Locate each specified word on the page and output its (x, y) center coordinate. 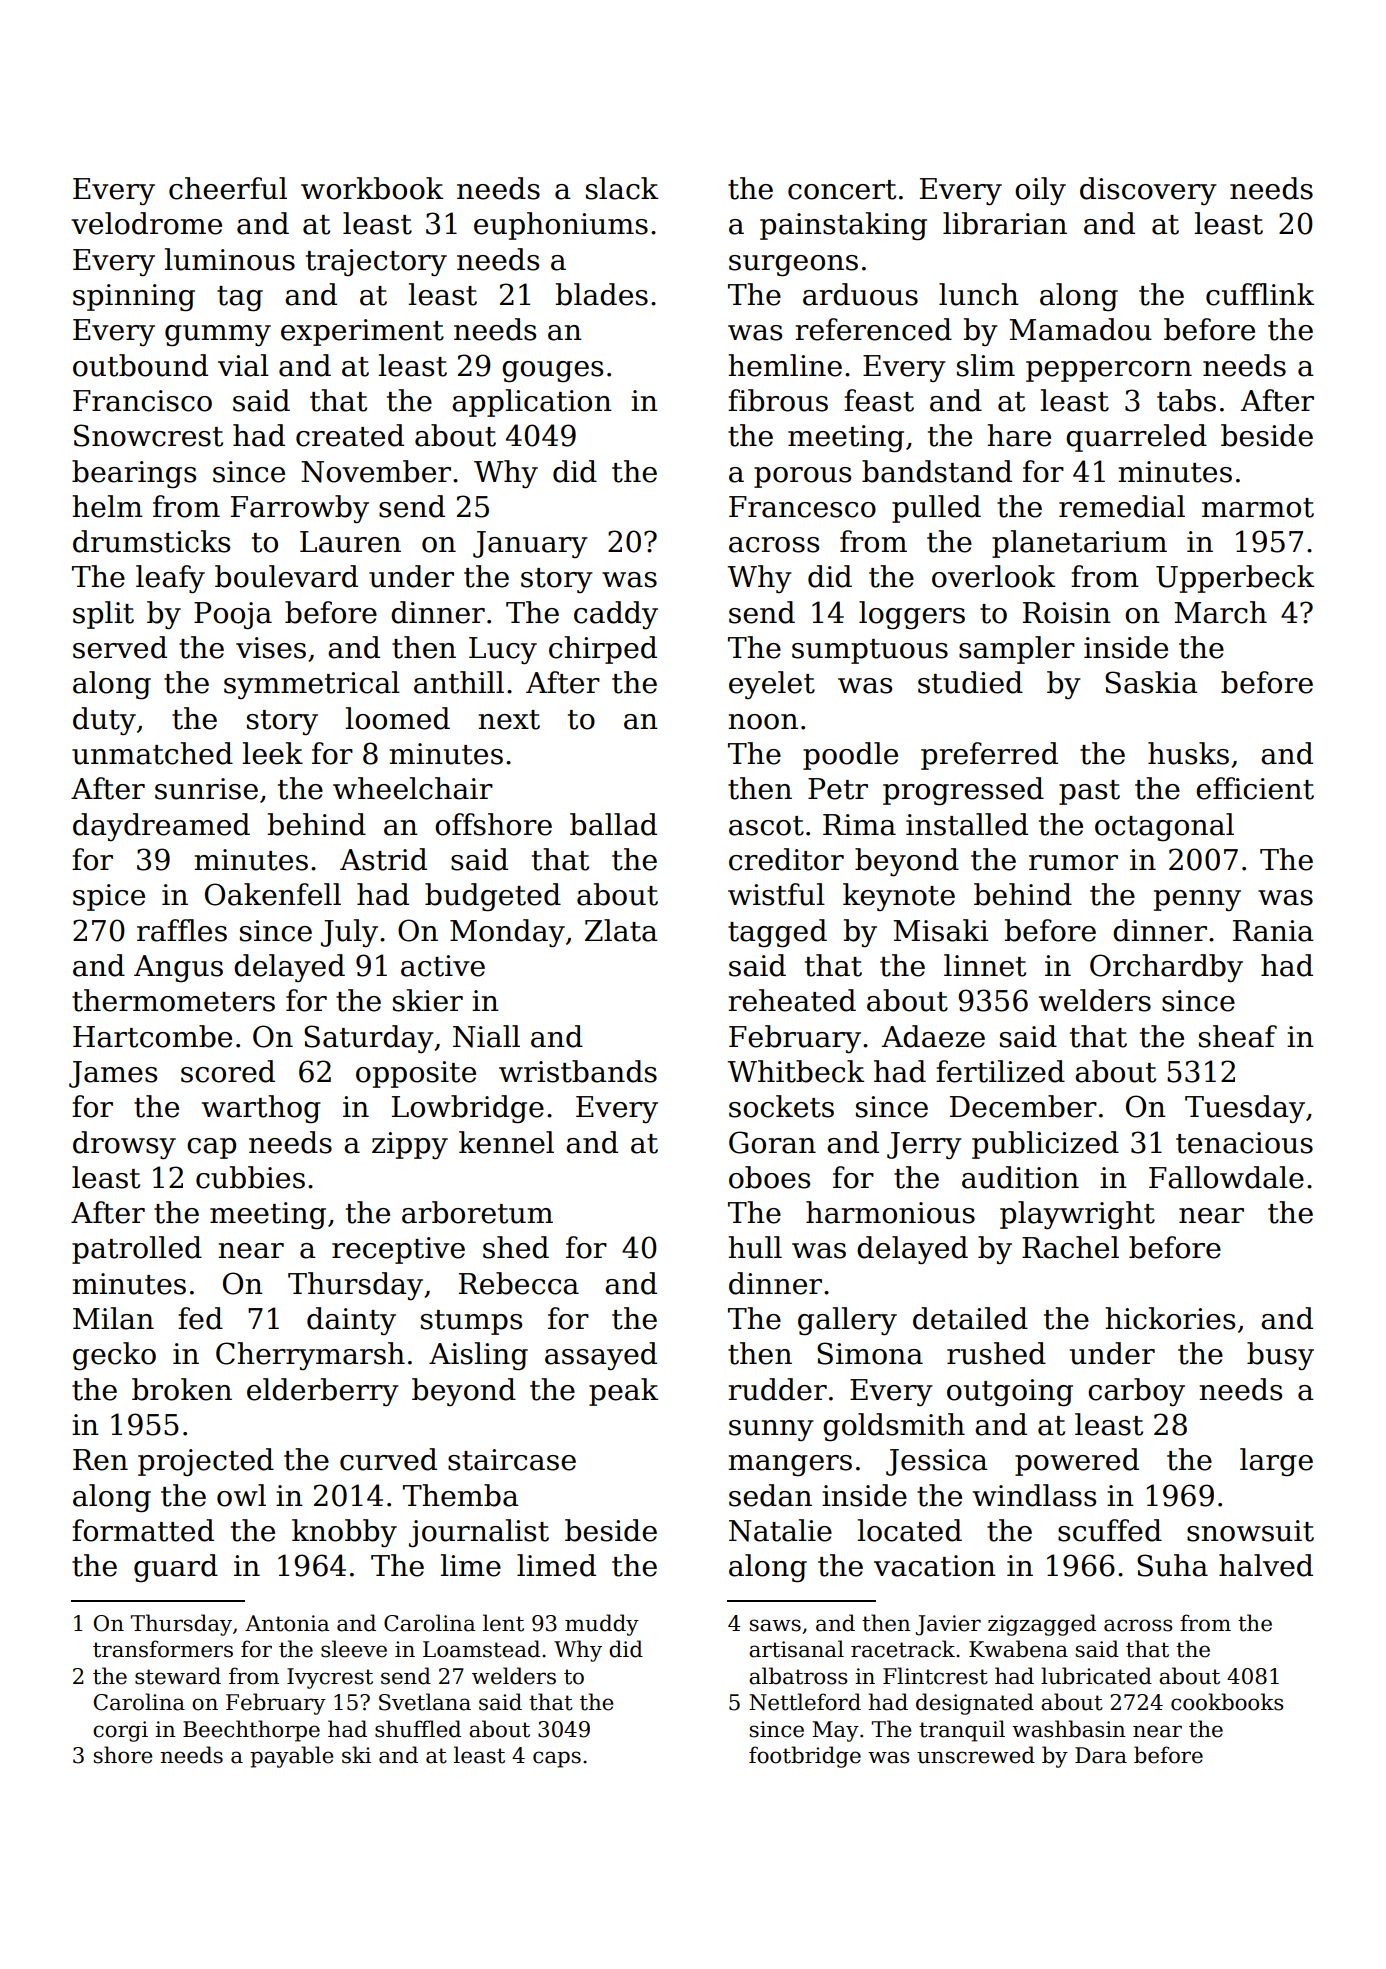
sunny (771, 1430)
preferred (989, 756)
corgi (120, 1731)
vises (271, 648)
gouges (552, 372)
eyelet (772, 685)
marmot (1258, 508)
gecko (114, 1356)
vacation (935, 1566)
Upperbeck (1235, 579)
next (509, 720)
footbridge (805, 1757)
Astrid (383, 859)
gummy (218, 336)
